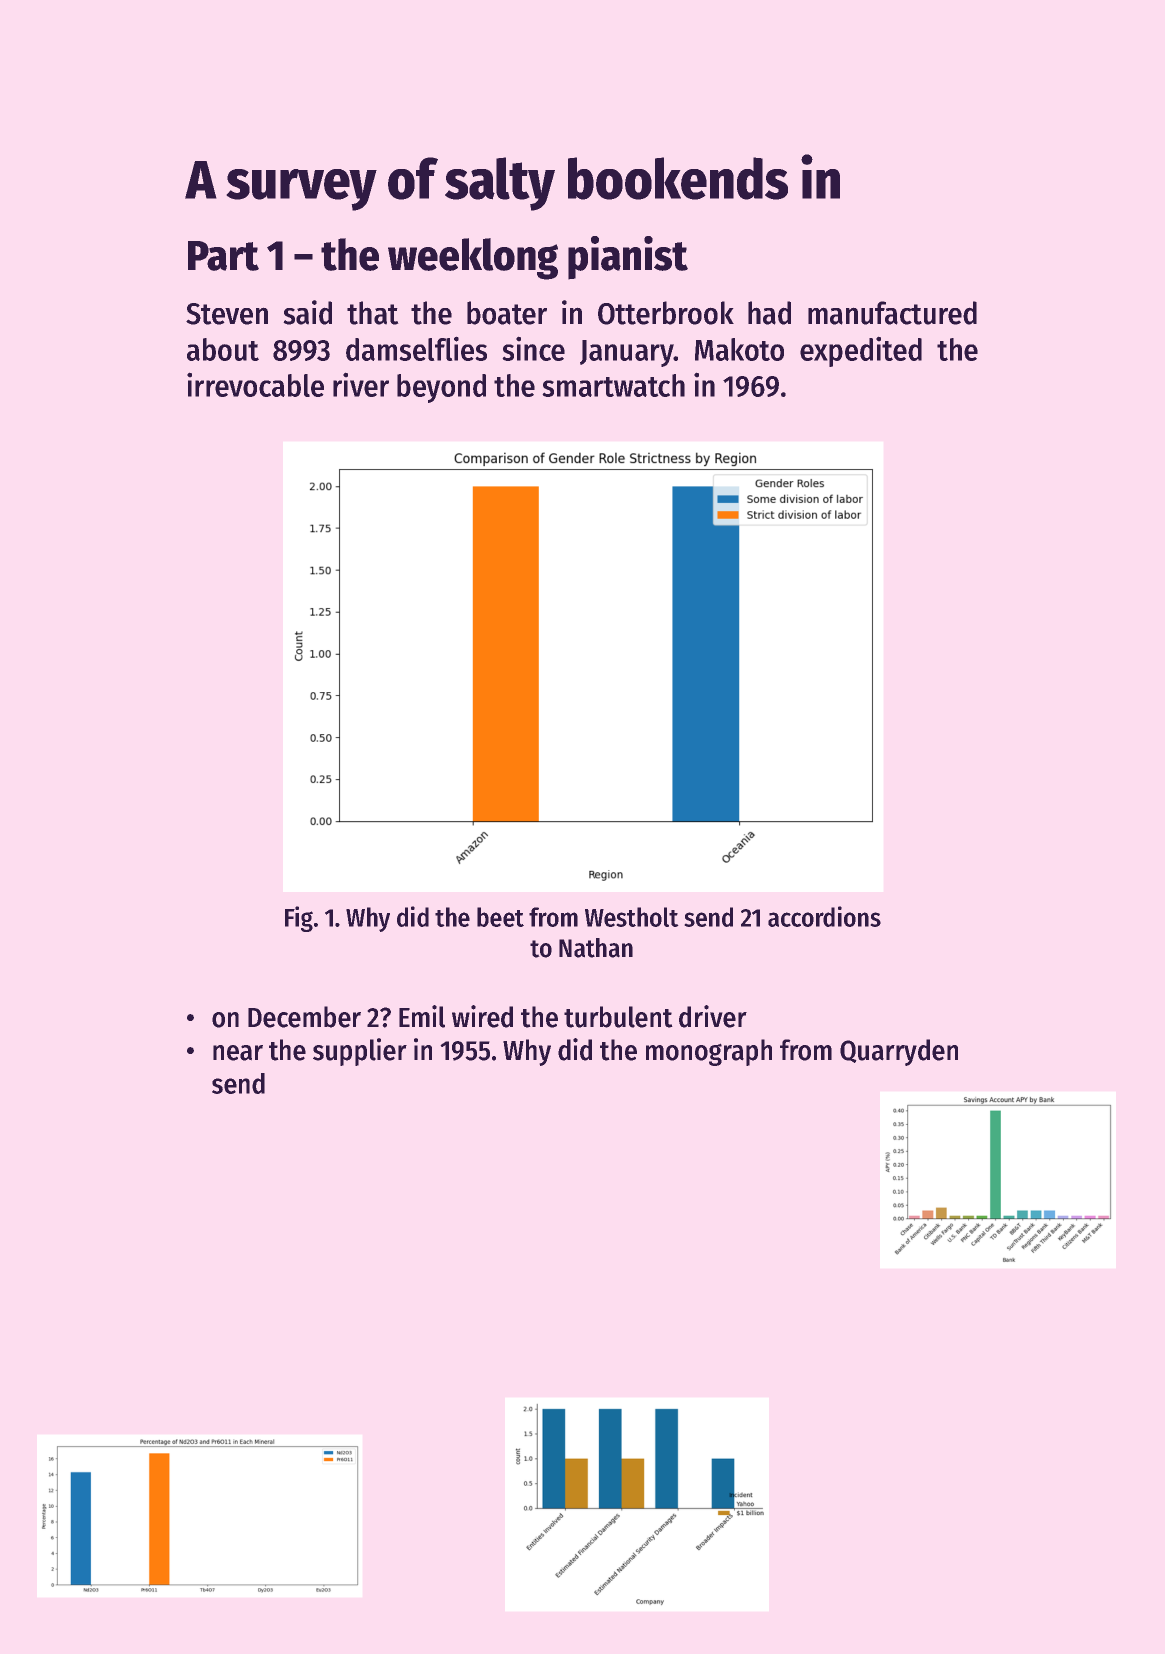  What do you see at coordinates (534, 349) in the screenshot?
I see `since` at bounding box center [534, 349].
